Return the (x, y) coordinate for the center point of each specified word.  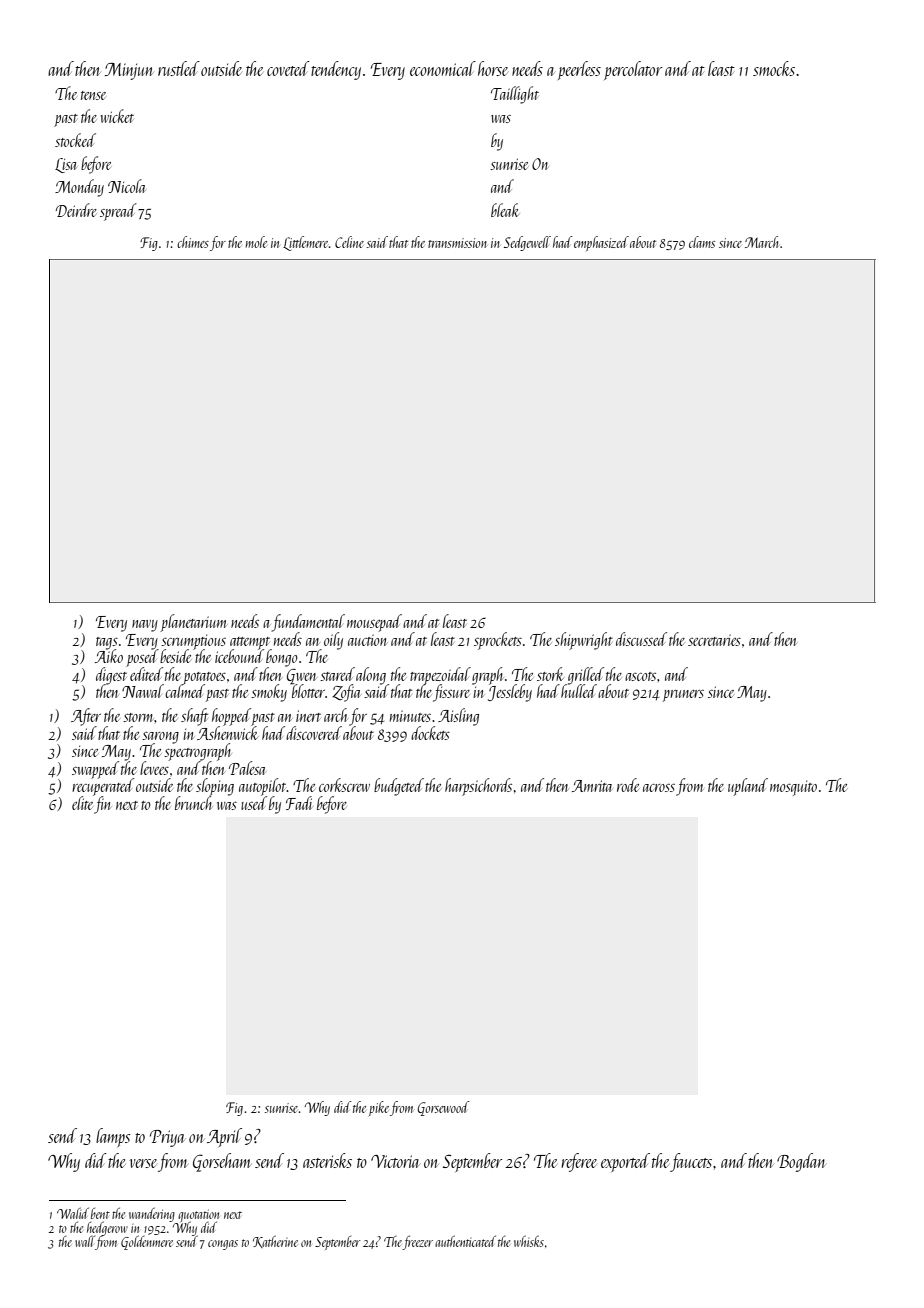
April (224, 1137)
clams (702, 242)
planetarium (194, 623)
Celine (349, 242)
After (86, 717)
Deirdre (76, 210)
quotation (198, 1215)
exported (625, 1162)
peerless (579, 70)
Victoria (395, 1161)
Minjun (129, 71)
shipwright (584, 641)
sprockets (498, 641)
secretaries (714, 640)
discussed (641, 639)
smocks (774, 68)
